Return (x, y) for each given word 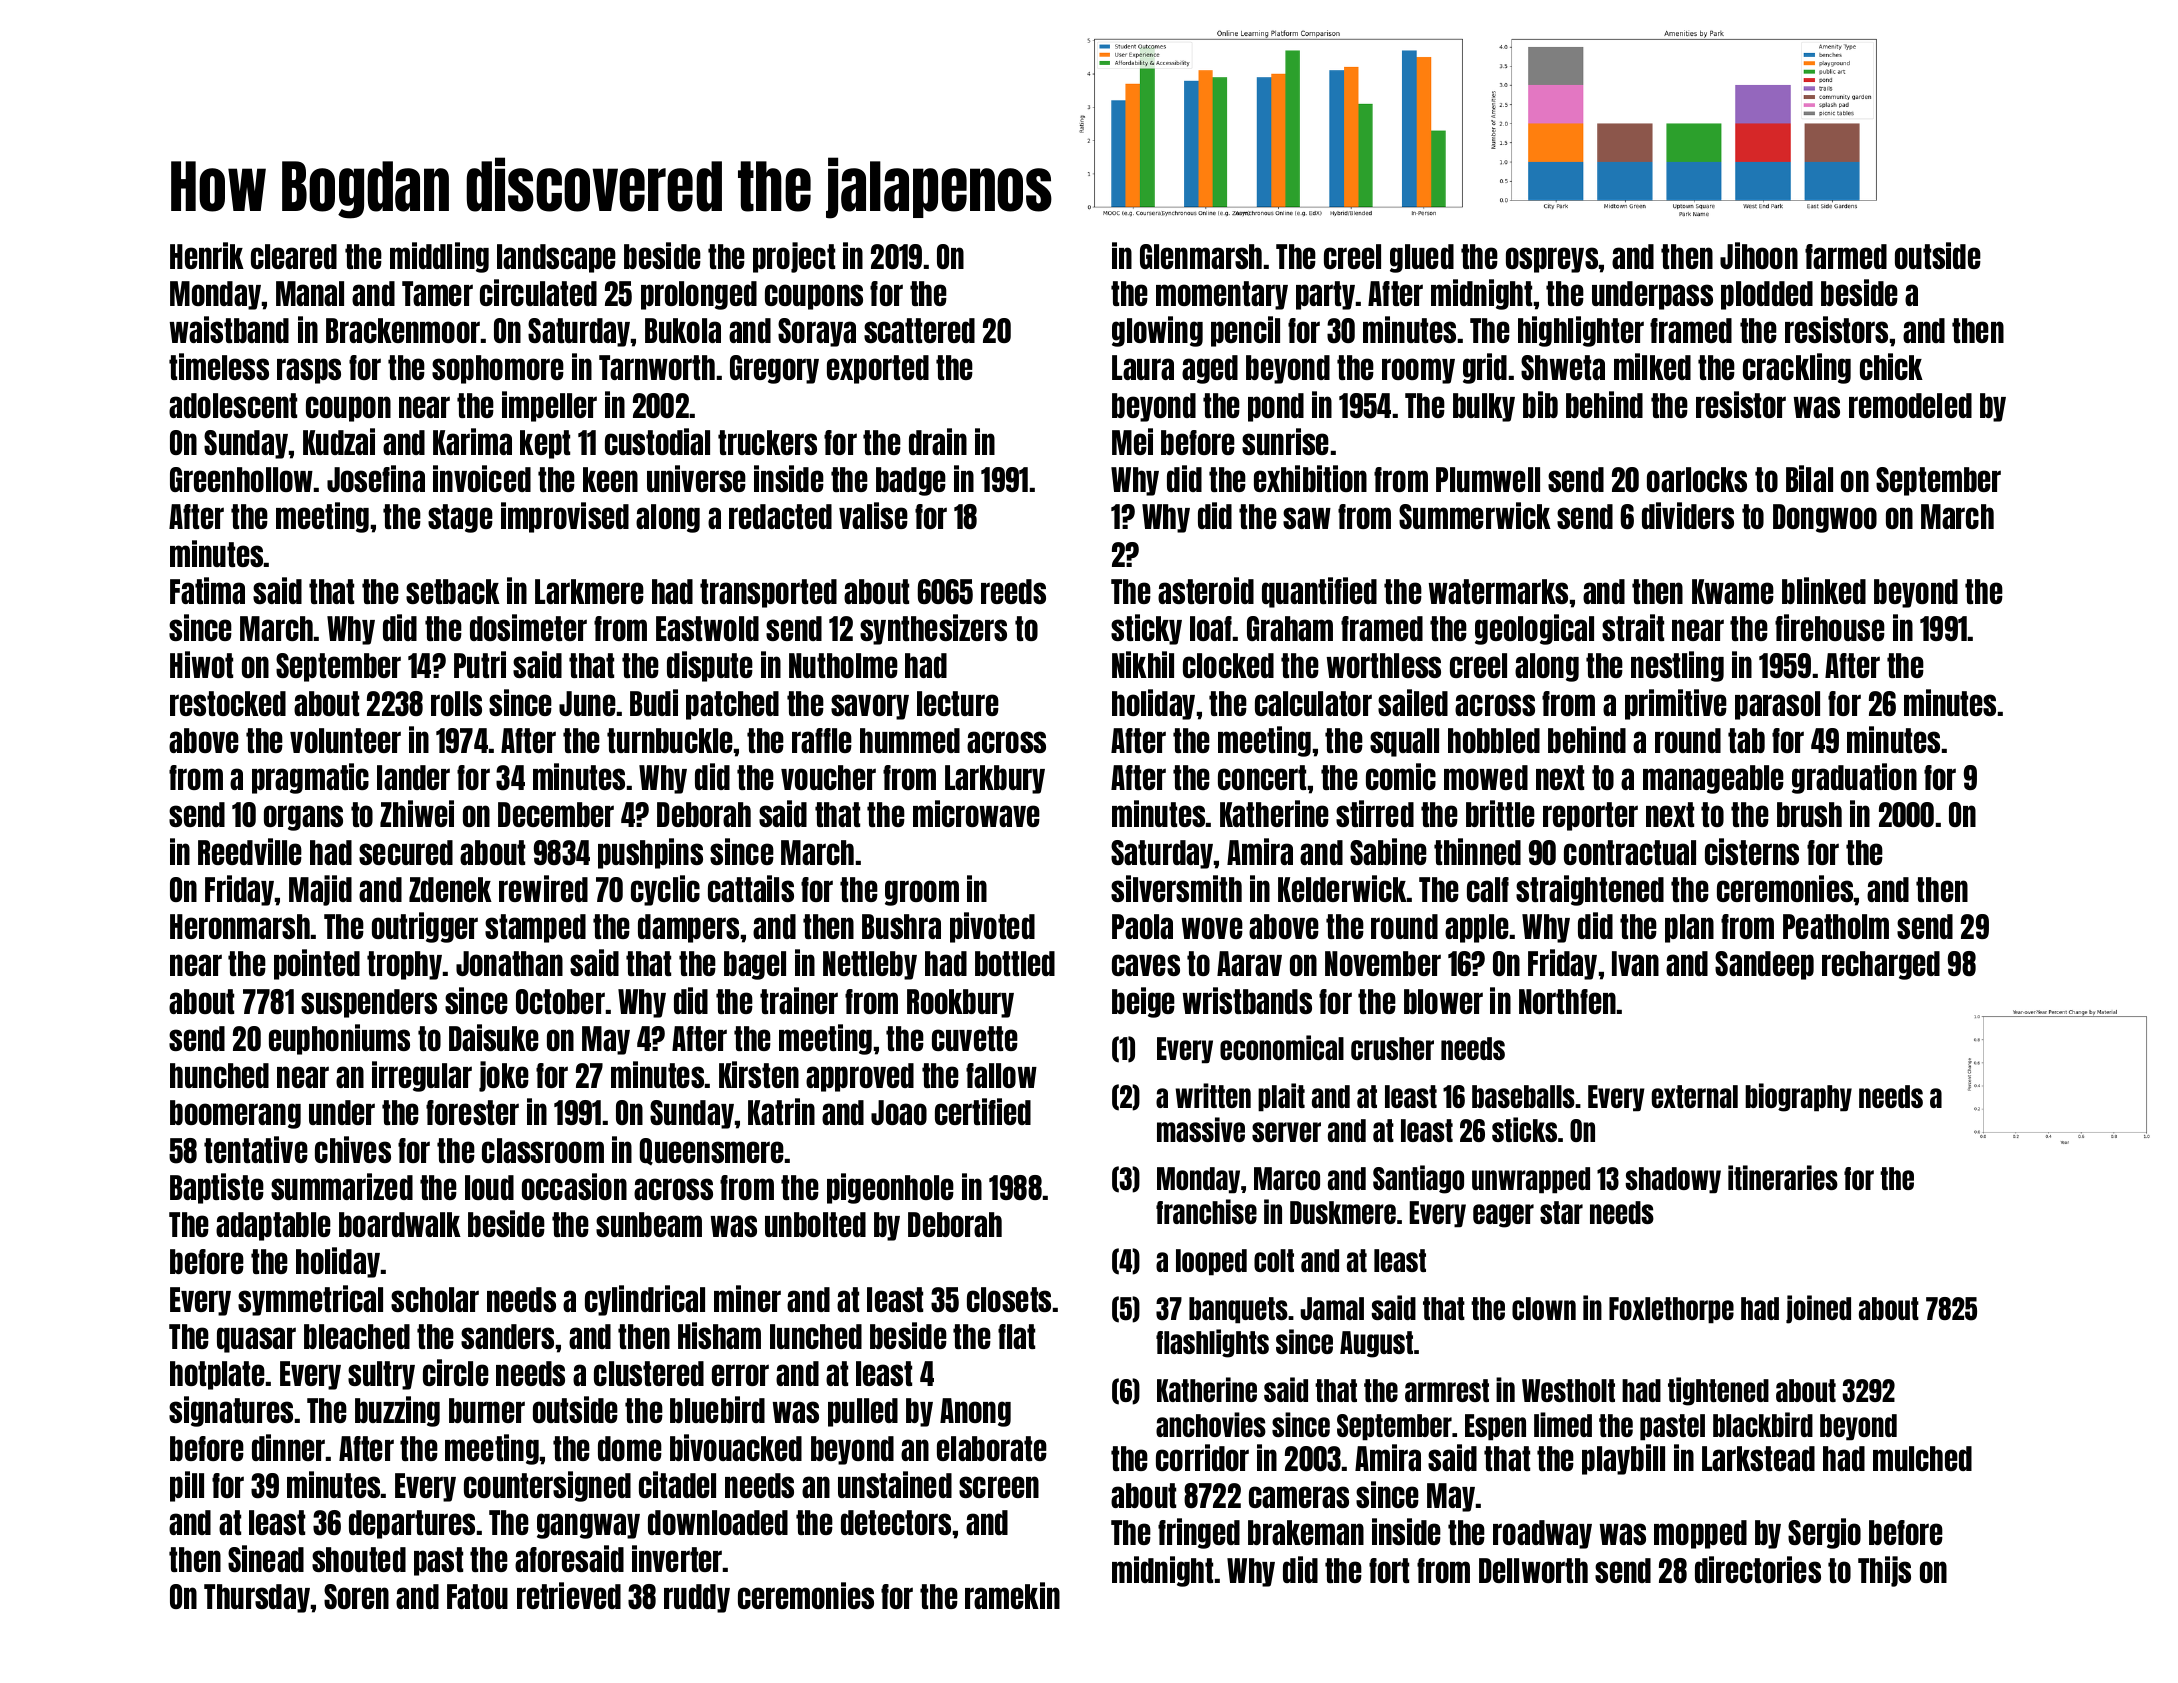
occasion (574, 1186)
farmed (1846, 256)
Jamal (1332, 1308)
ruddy (697, 1598)
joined (1818, 1309)
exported (878, 369)
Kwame (1733, 591)
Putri (480, 664)
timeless (219, 366)
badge (911, 481)
